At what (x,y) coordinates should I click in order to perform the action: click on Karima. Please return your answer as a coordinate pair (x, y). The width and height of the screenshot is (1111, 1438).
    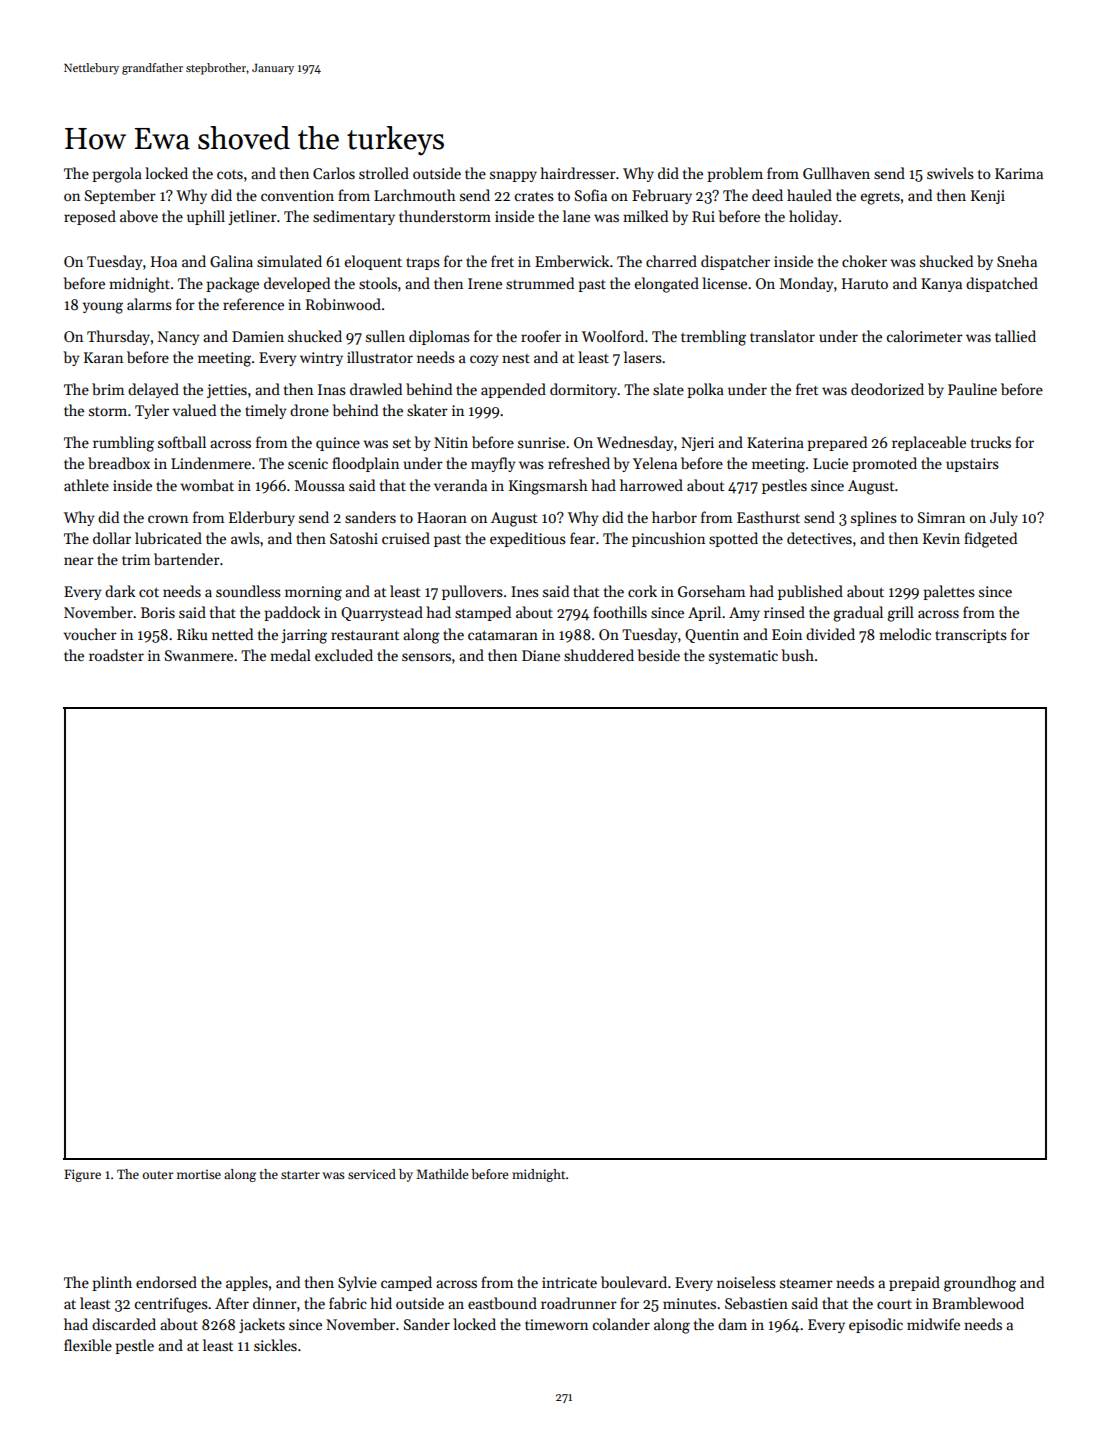
    Looking at the image, I should click on (1019, 173).
